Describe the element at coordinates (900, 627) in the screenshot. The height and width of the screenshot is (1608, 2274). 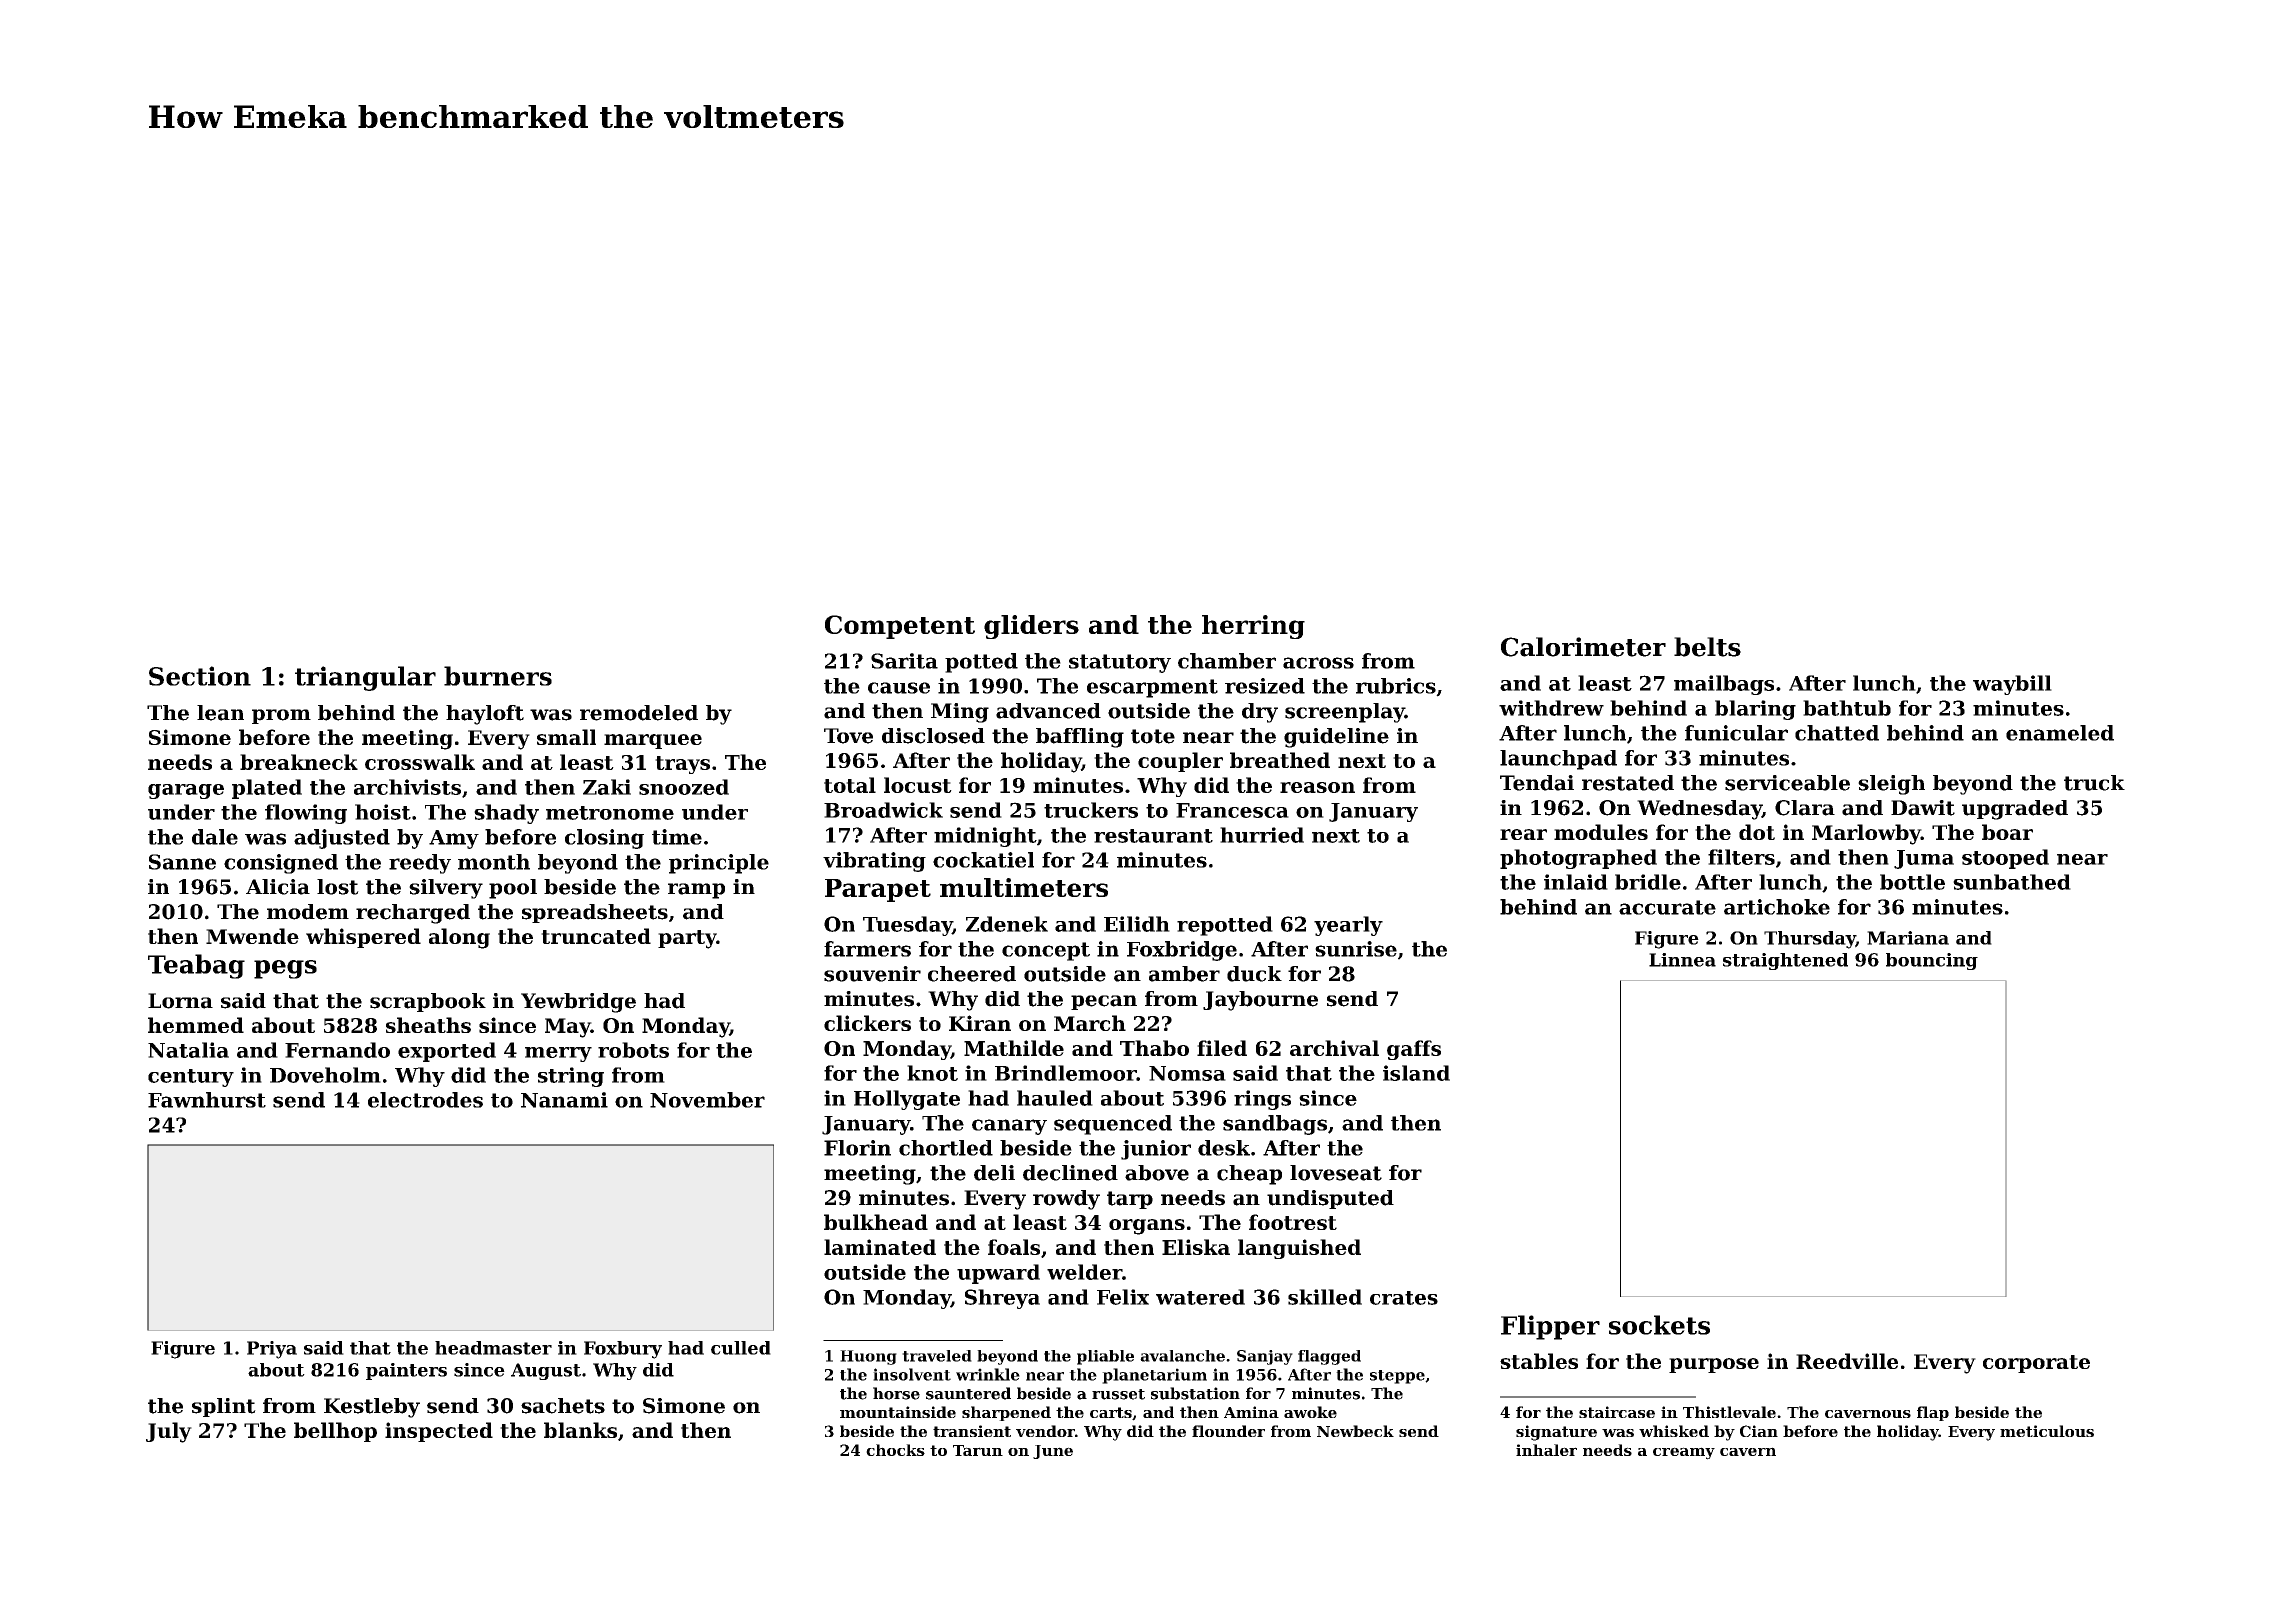
I see `Competent` at that location.
